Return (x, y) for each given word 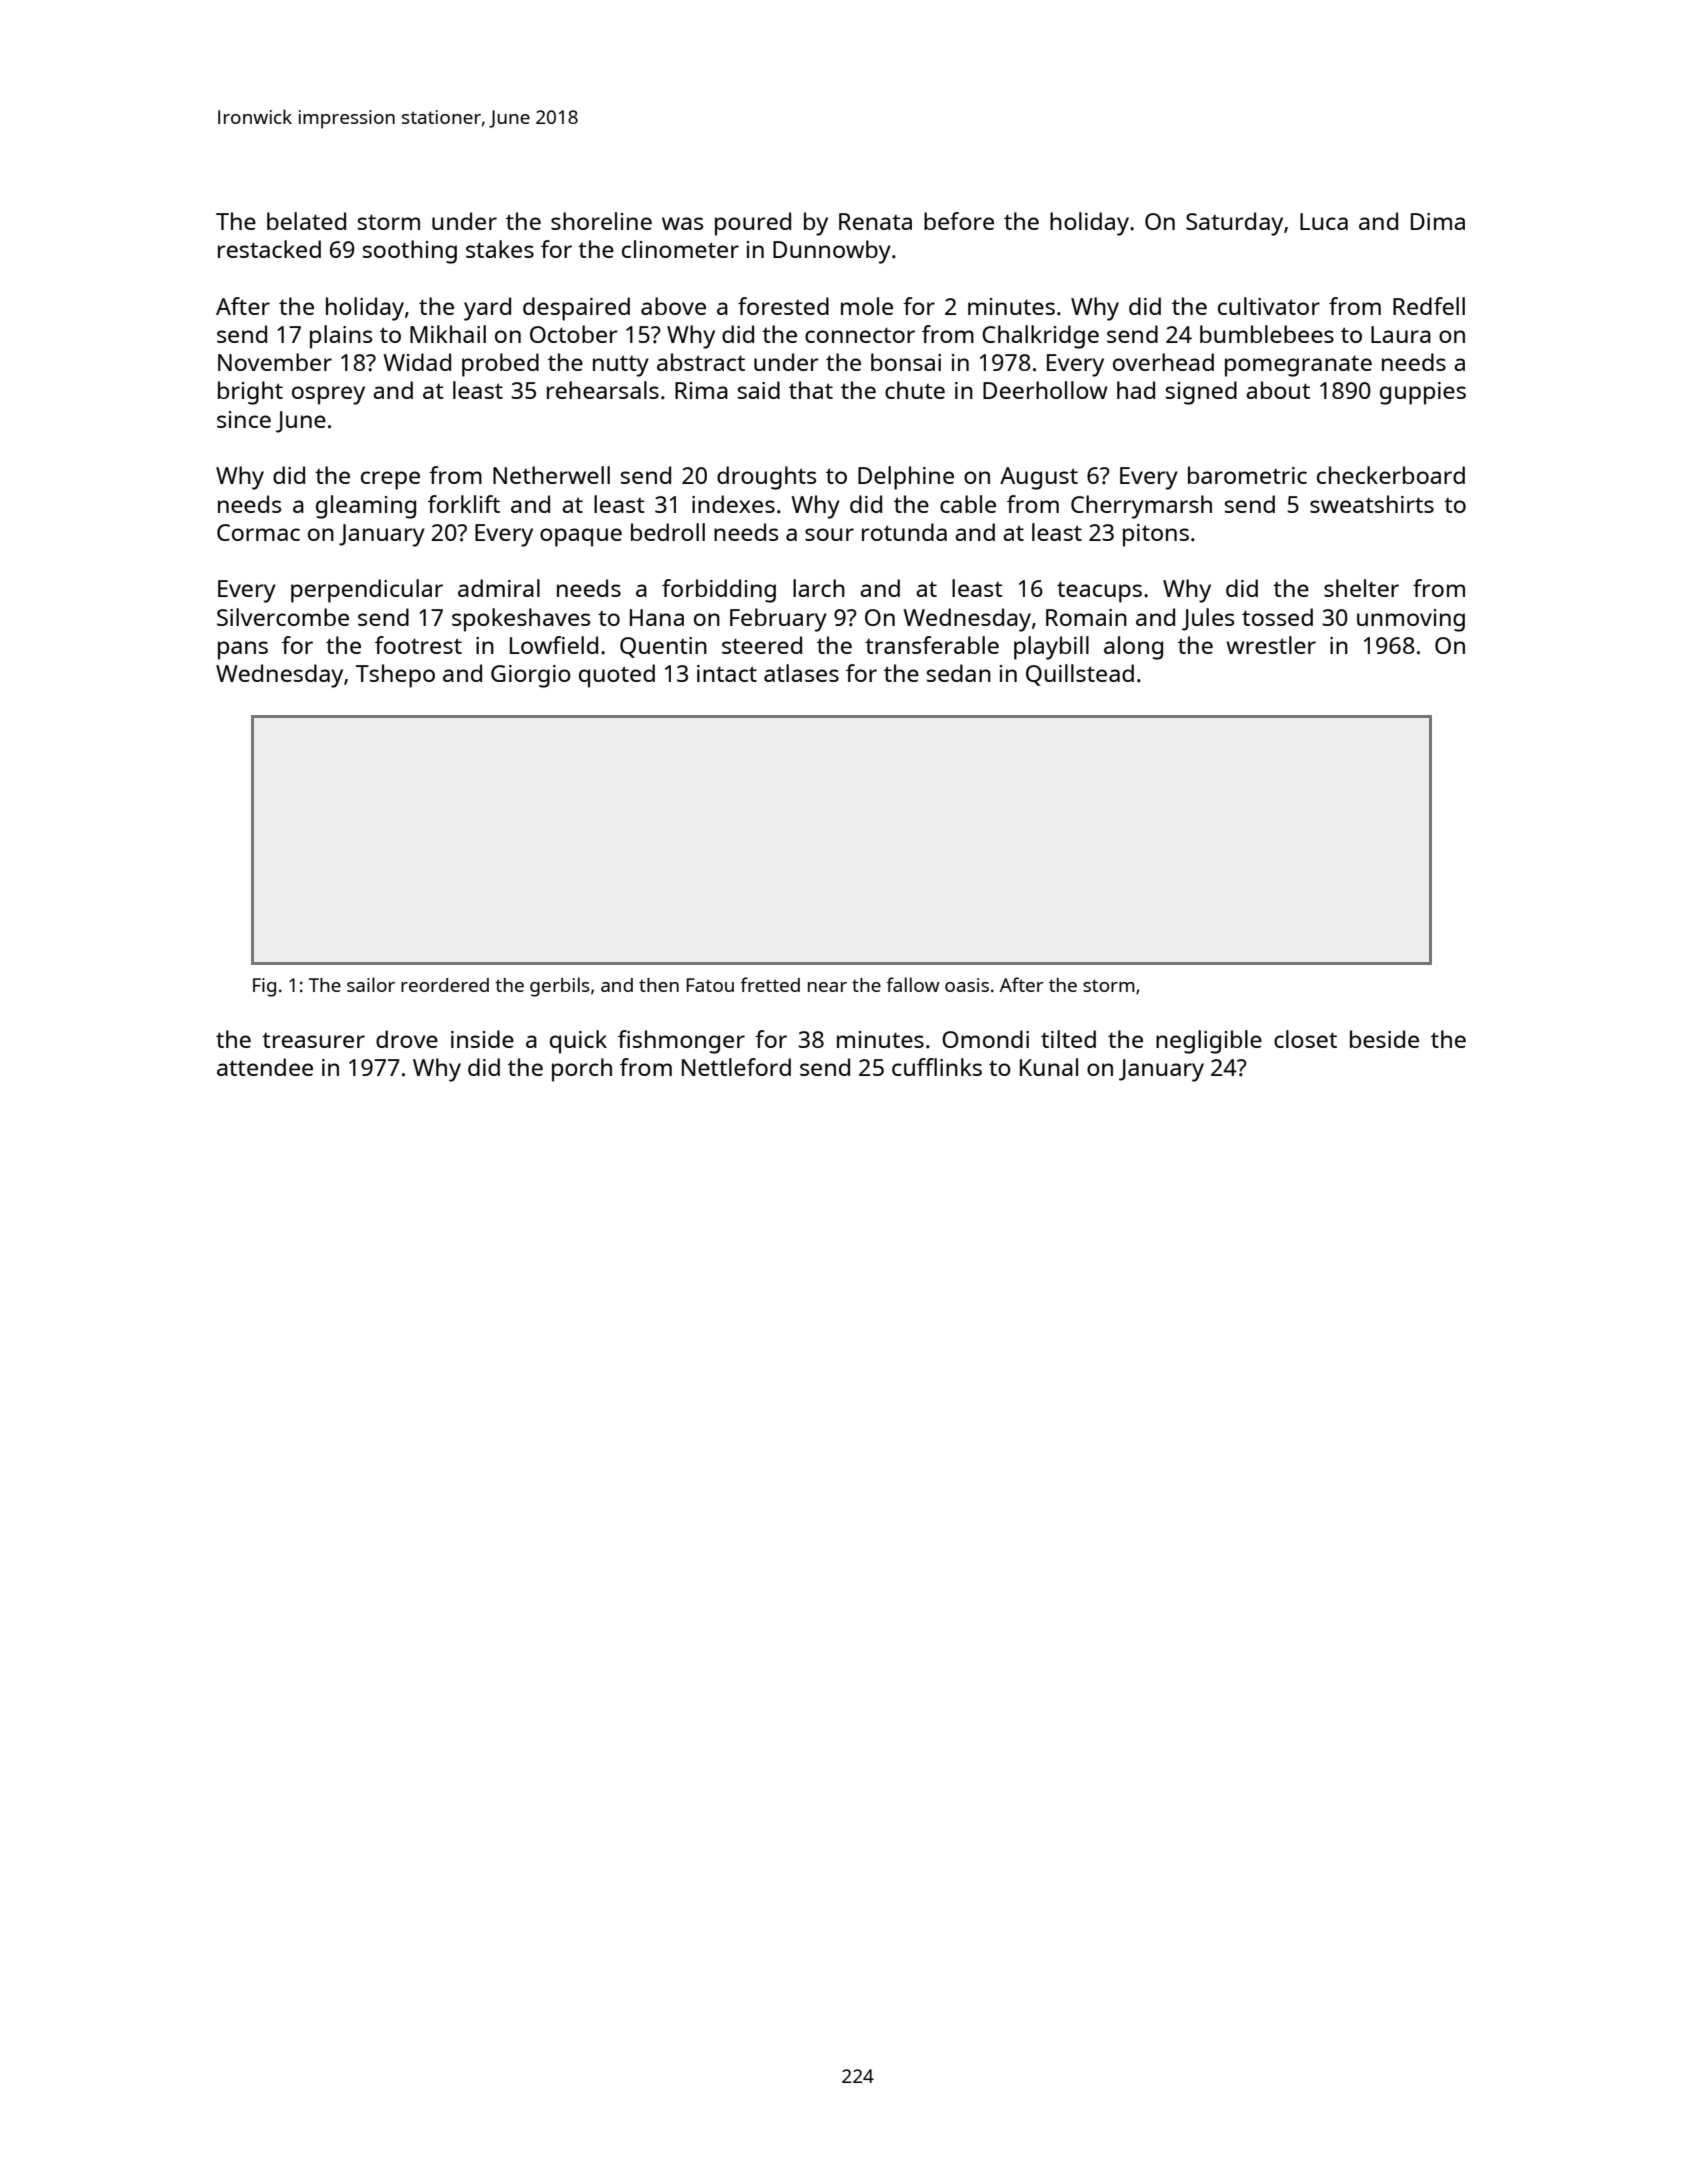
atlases (801, 673)
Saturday (1234, 224)
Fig (264, 987)
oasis (967, 985)
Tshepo (395, 676)
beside (1384, 1039)
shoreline (601, 221)
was (682, 223)
